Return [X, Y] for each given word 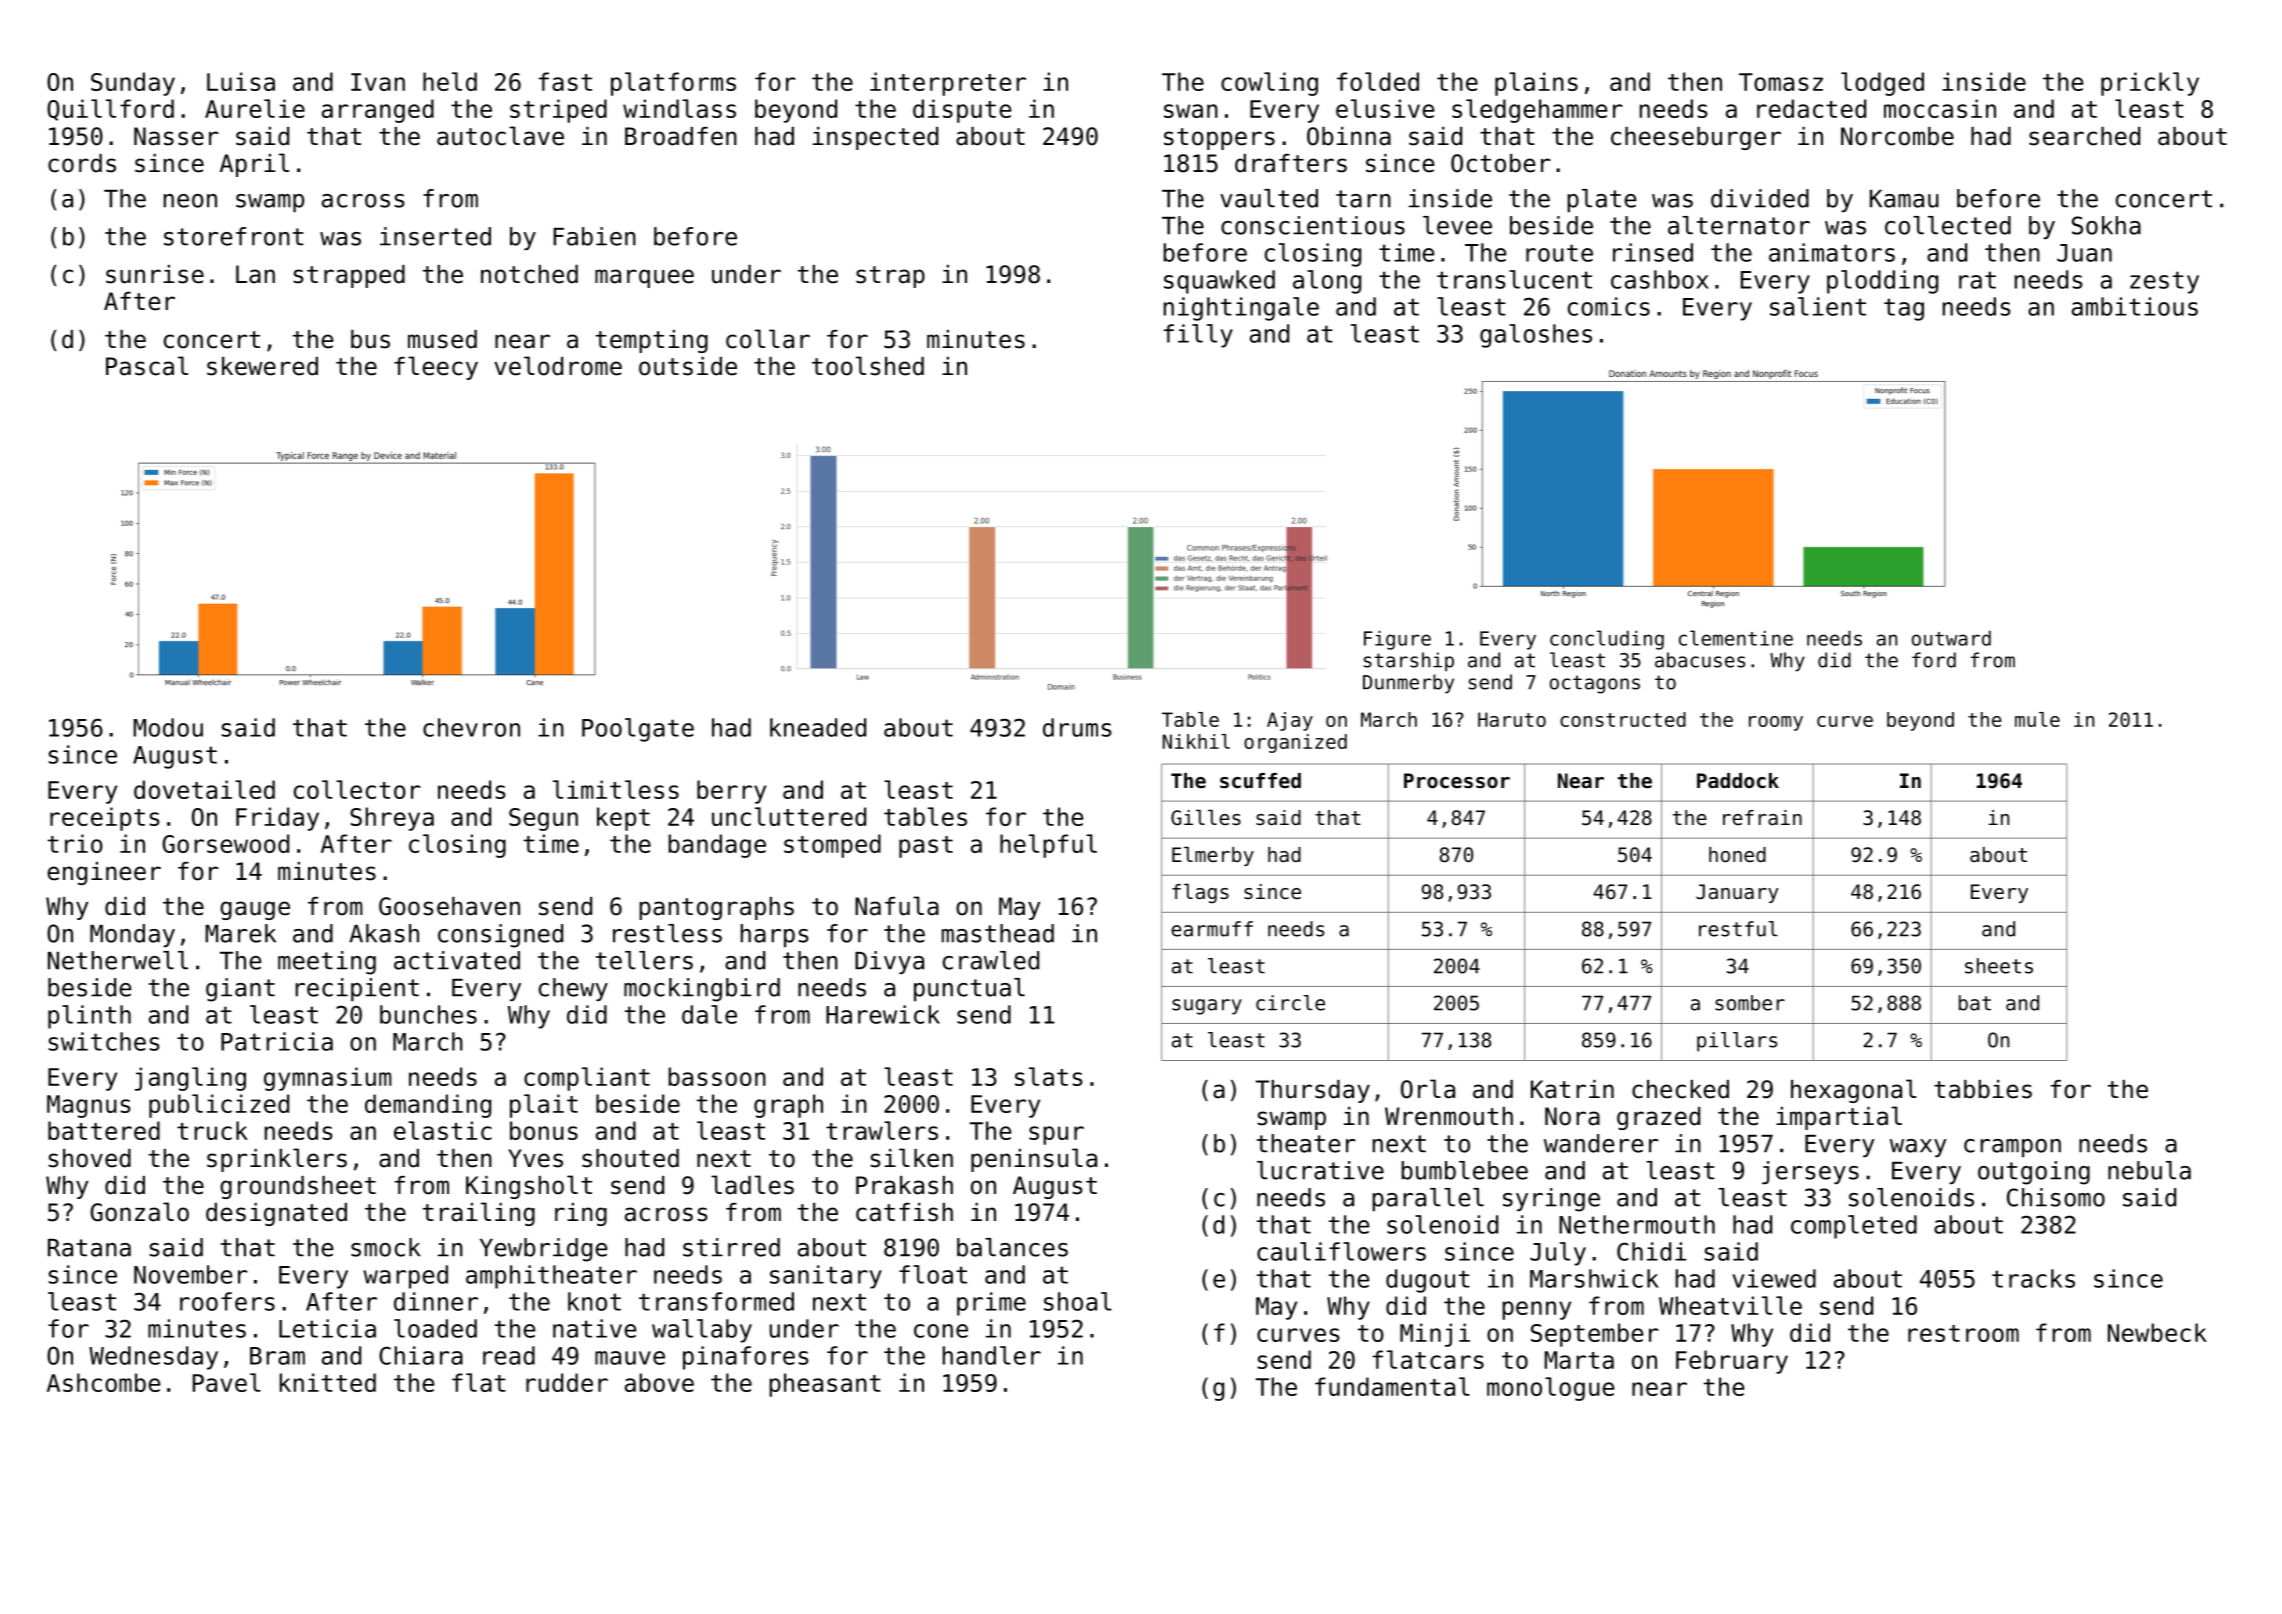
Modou [168, 727]
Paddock [1738, 781]
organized [1295, 743]
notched [529, 274]
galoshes [1536, 336]
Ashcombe [103, 1382]
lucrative [1320, 1170]
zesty [2164, 282]
